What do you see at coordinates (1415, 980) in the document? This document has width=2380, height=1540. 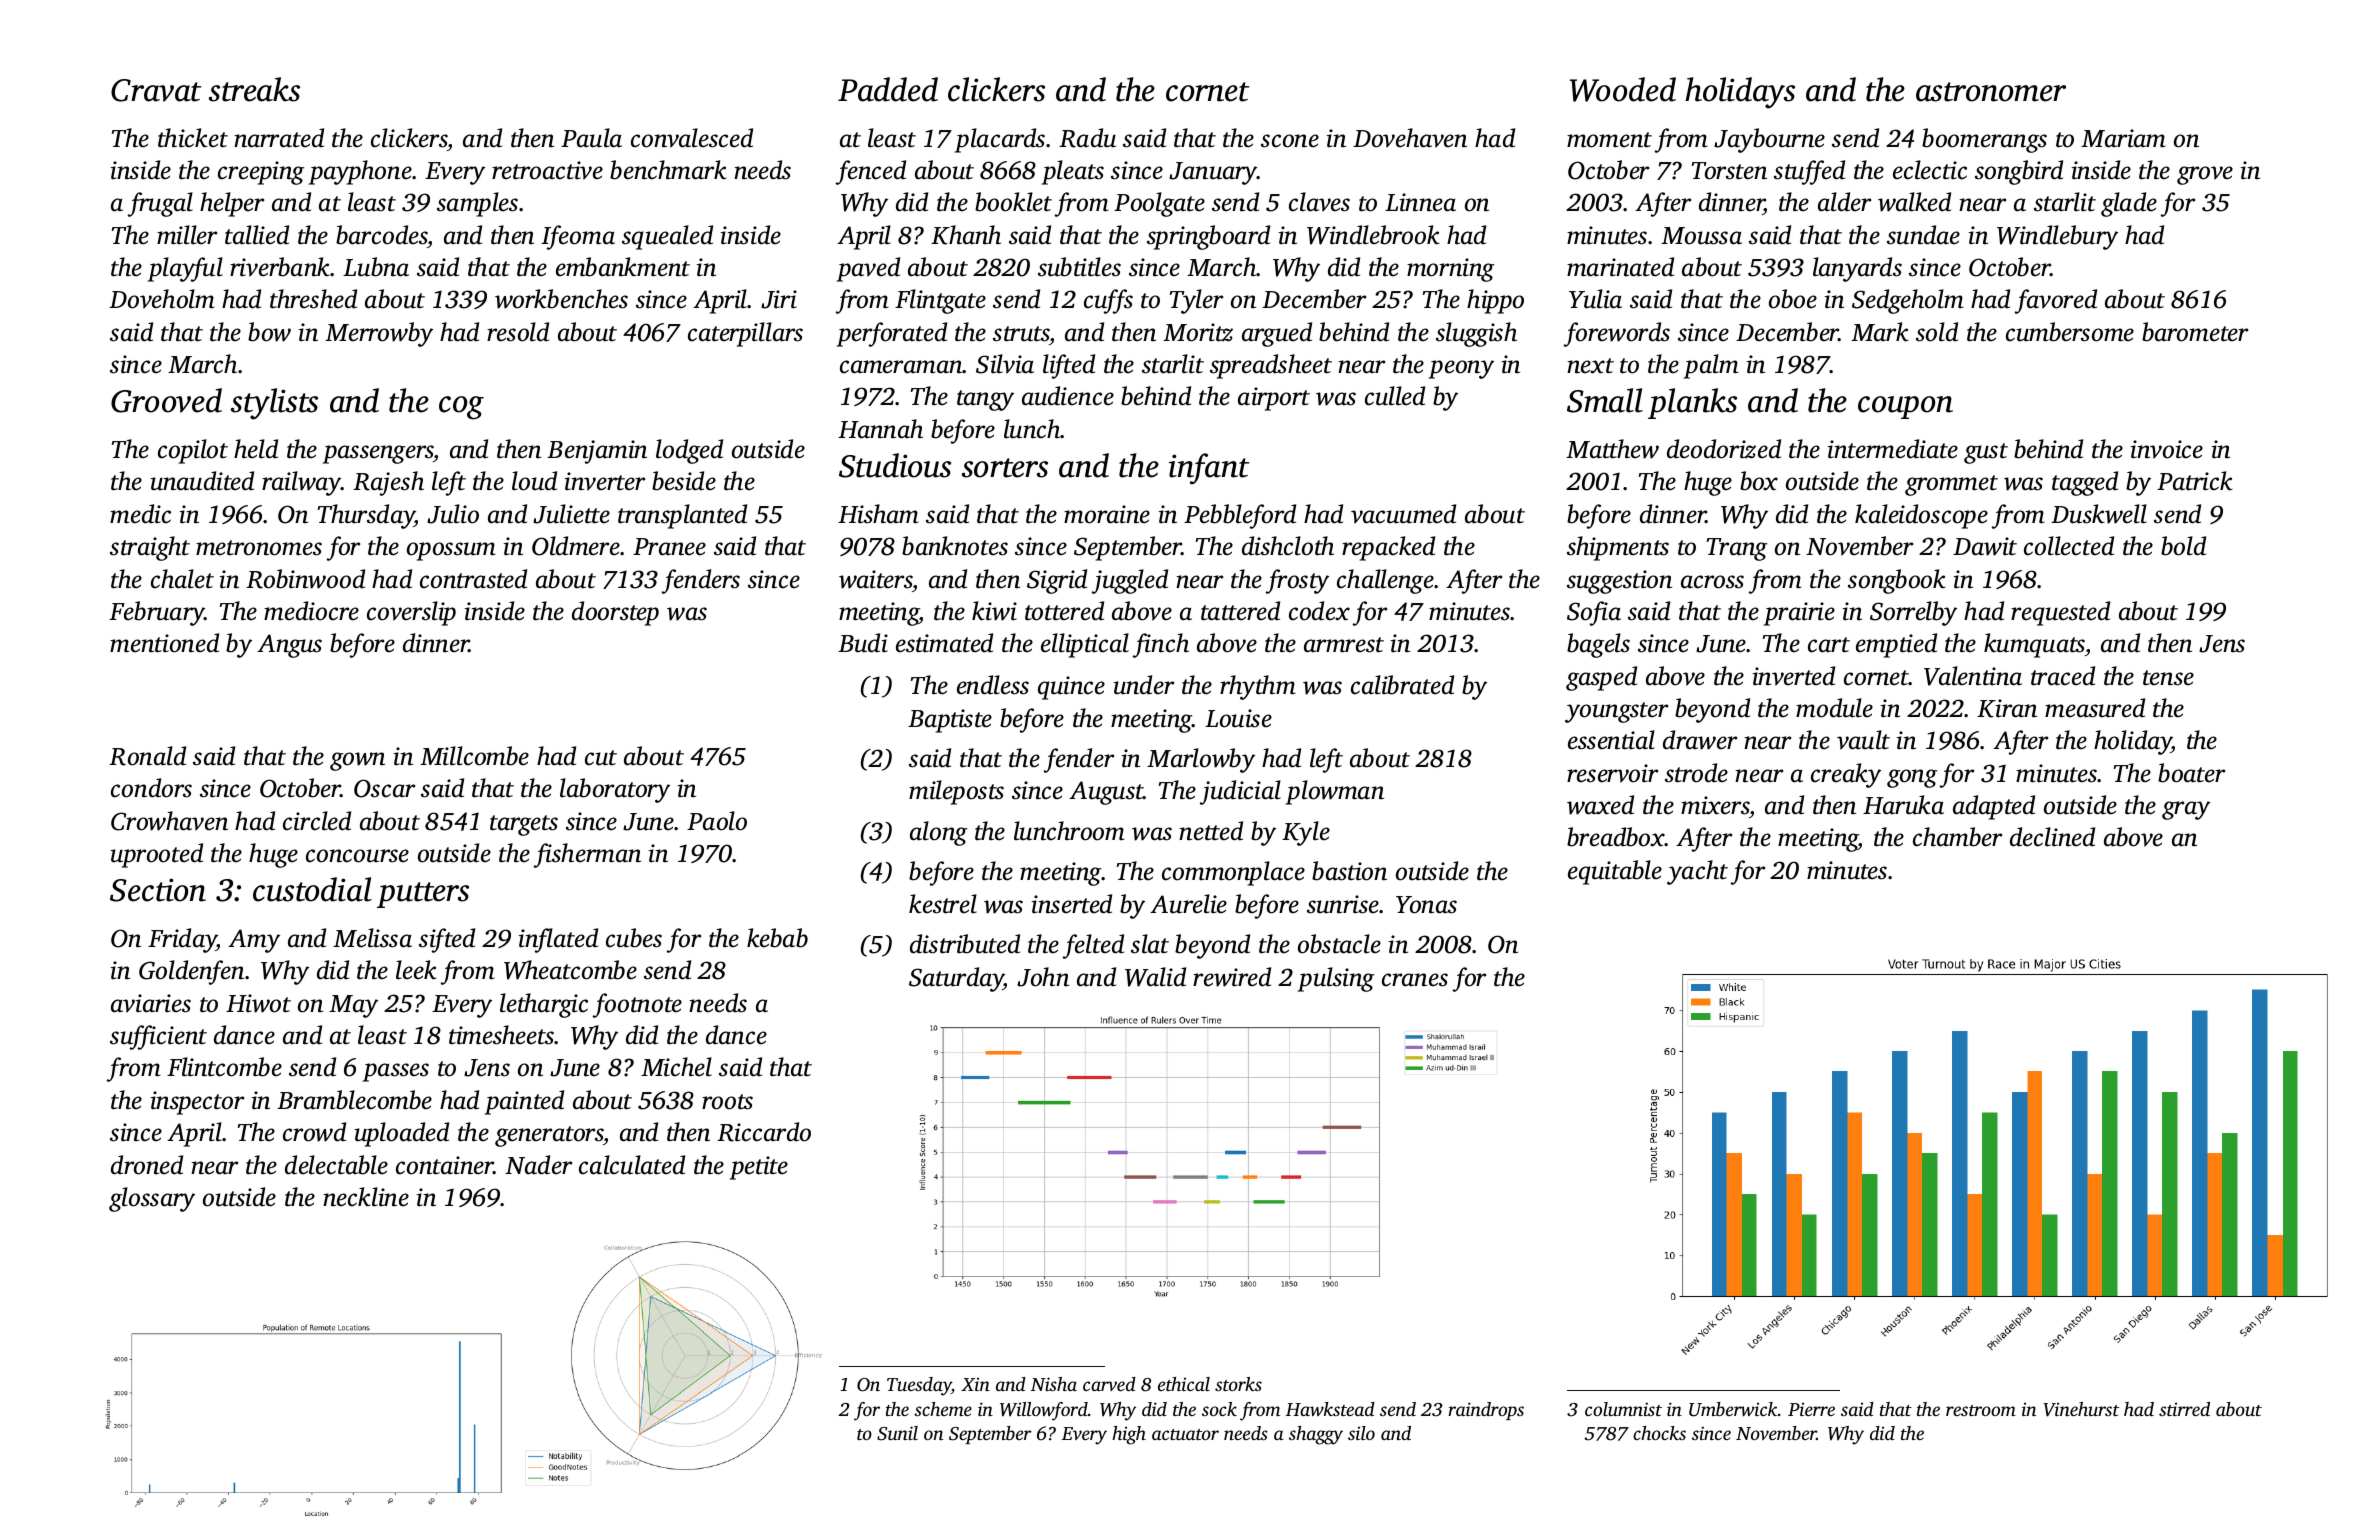 I see `cranes` at bounding box center [1415, 980].
